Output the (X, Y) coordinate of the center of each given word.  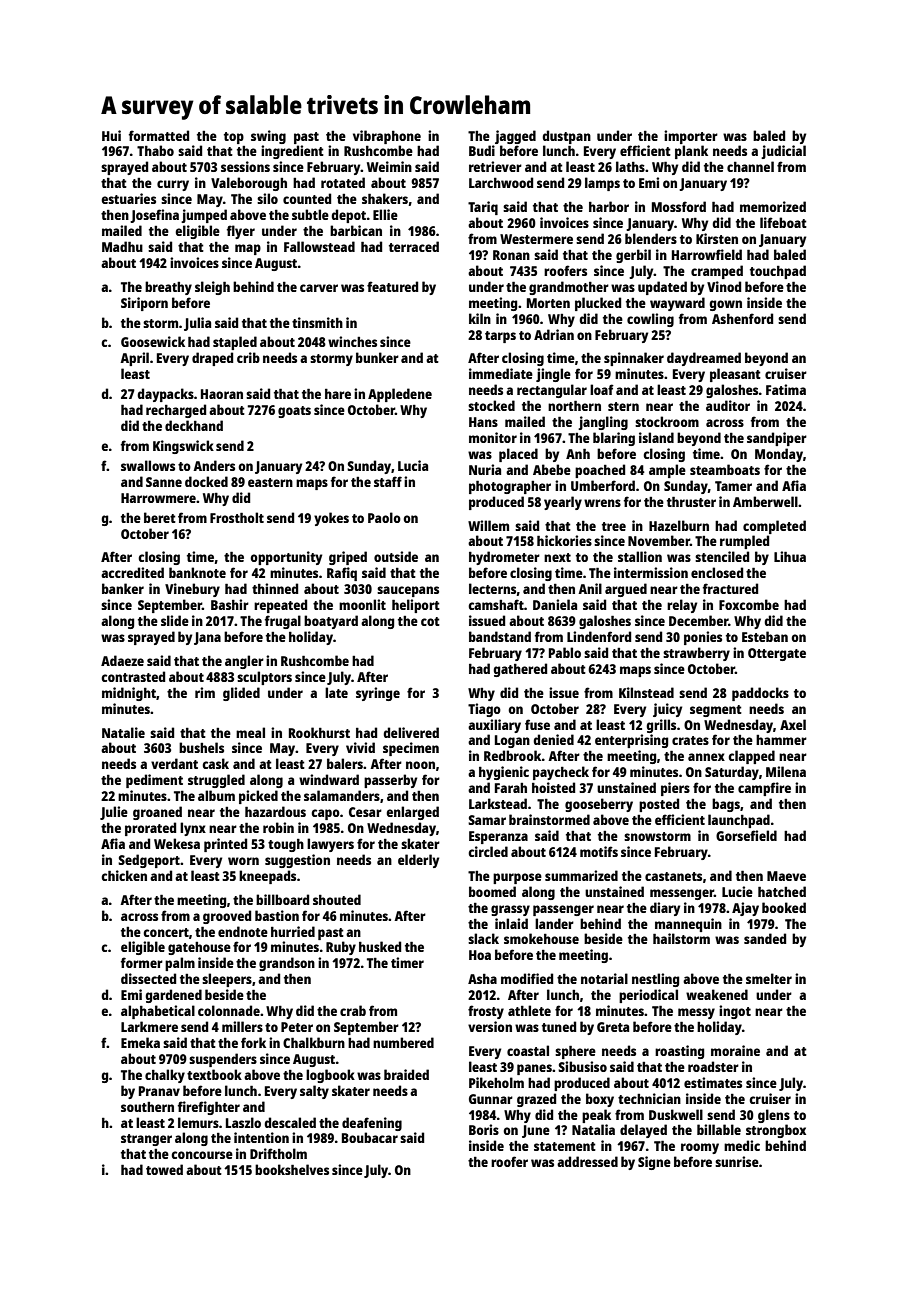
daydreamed (704, 359)
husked (380, 946)
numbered (403, 1042)
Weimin (389, 166)
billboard (282, 899)
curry (173, 185)
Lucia (413, 465)
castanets (673, 876)
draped (212, 359)
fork (253, 1042)
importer (691, 137)
